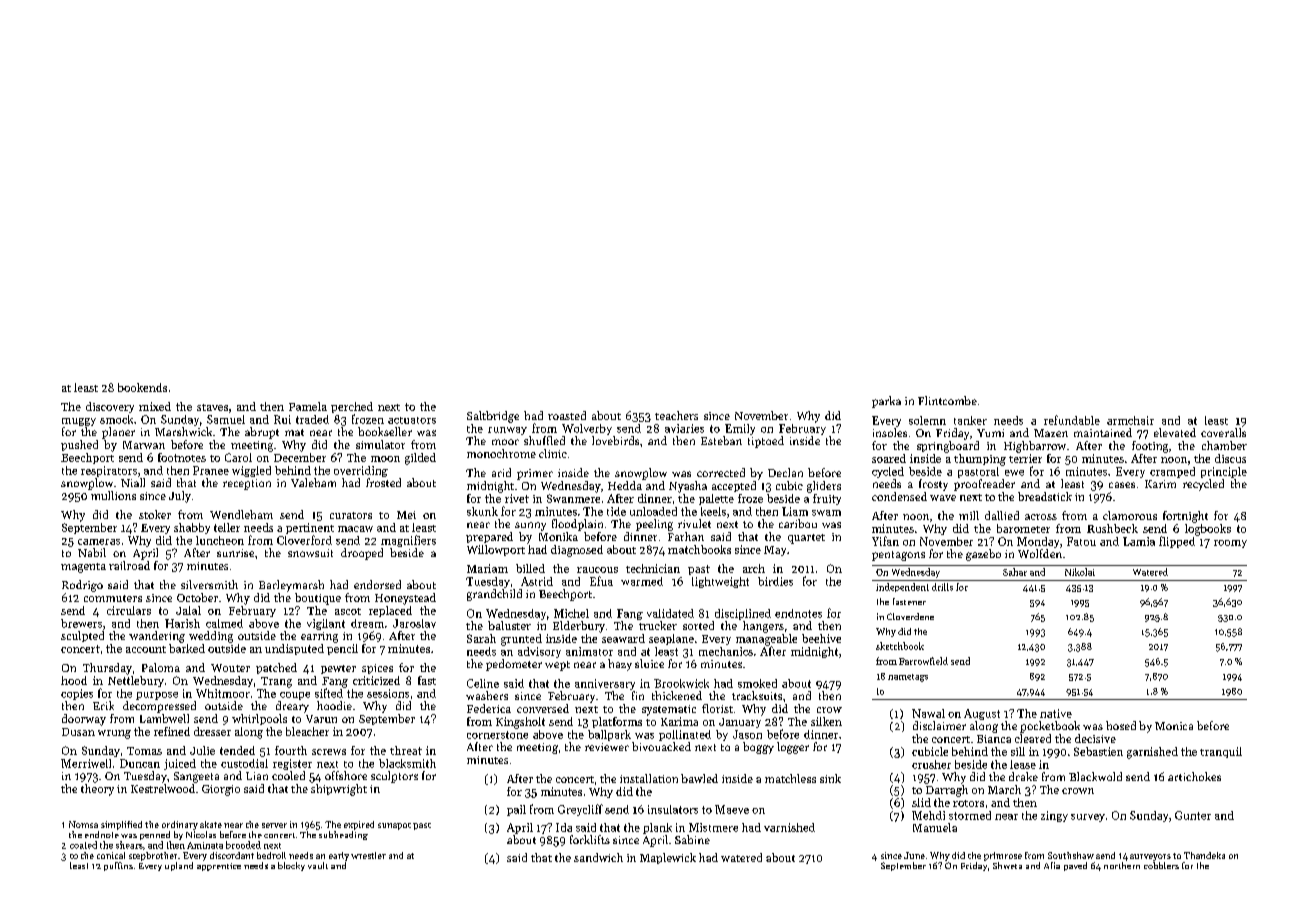  I want to click on purpose, so click(157, 696).
